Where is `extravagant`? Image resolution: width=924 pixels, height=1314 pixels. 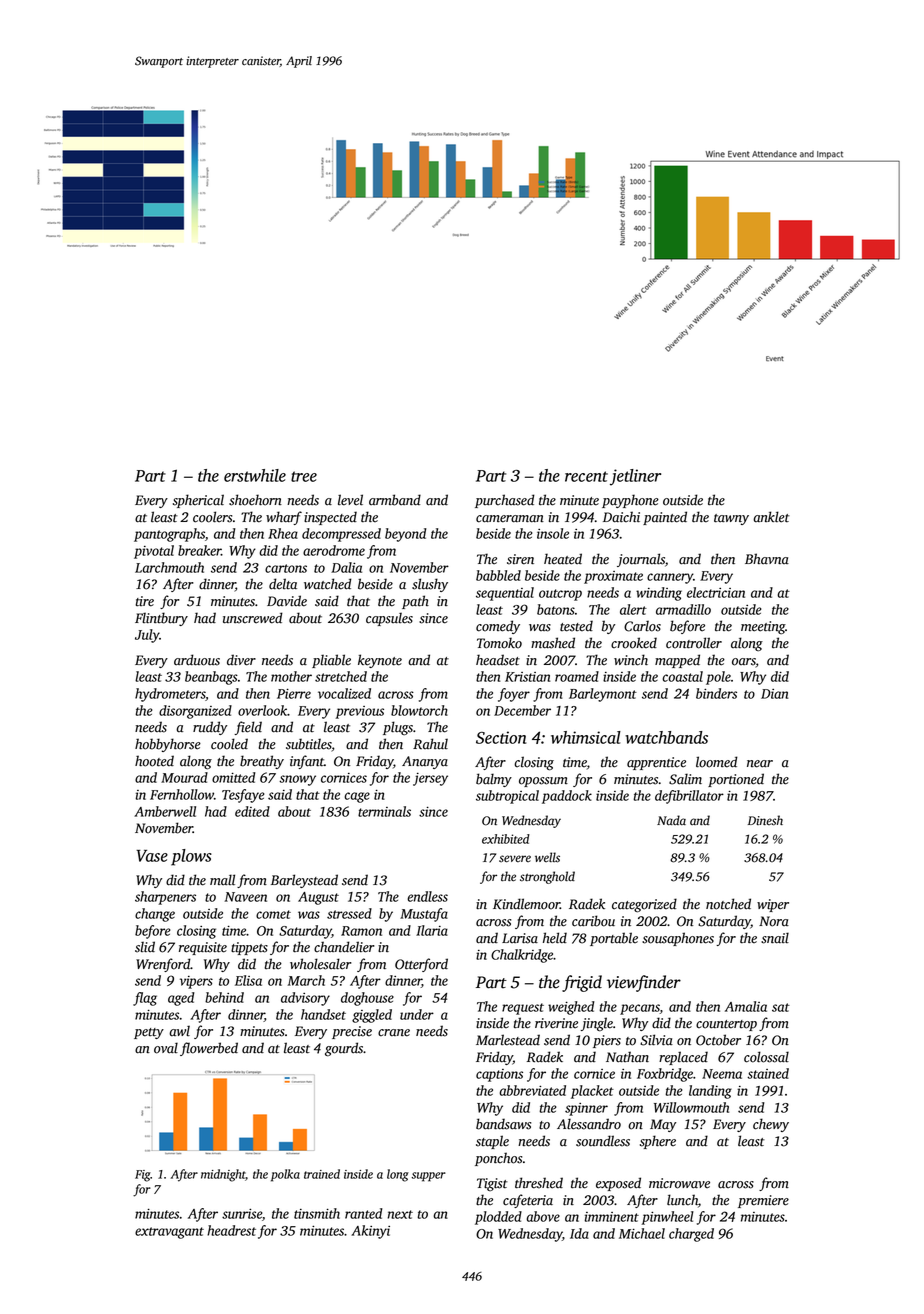 extravagant is located at coordinates (169, 1233).
